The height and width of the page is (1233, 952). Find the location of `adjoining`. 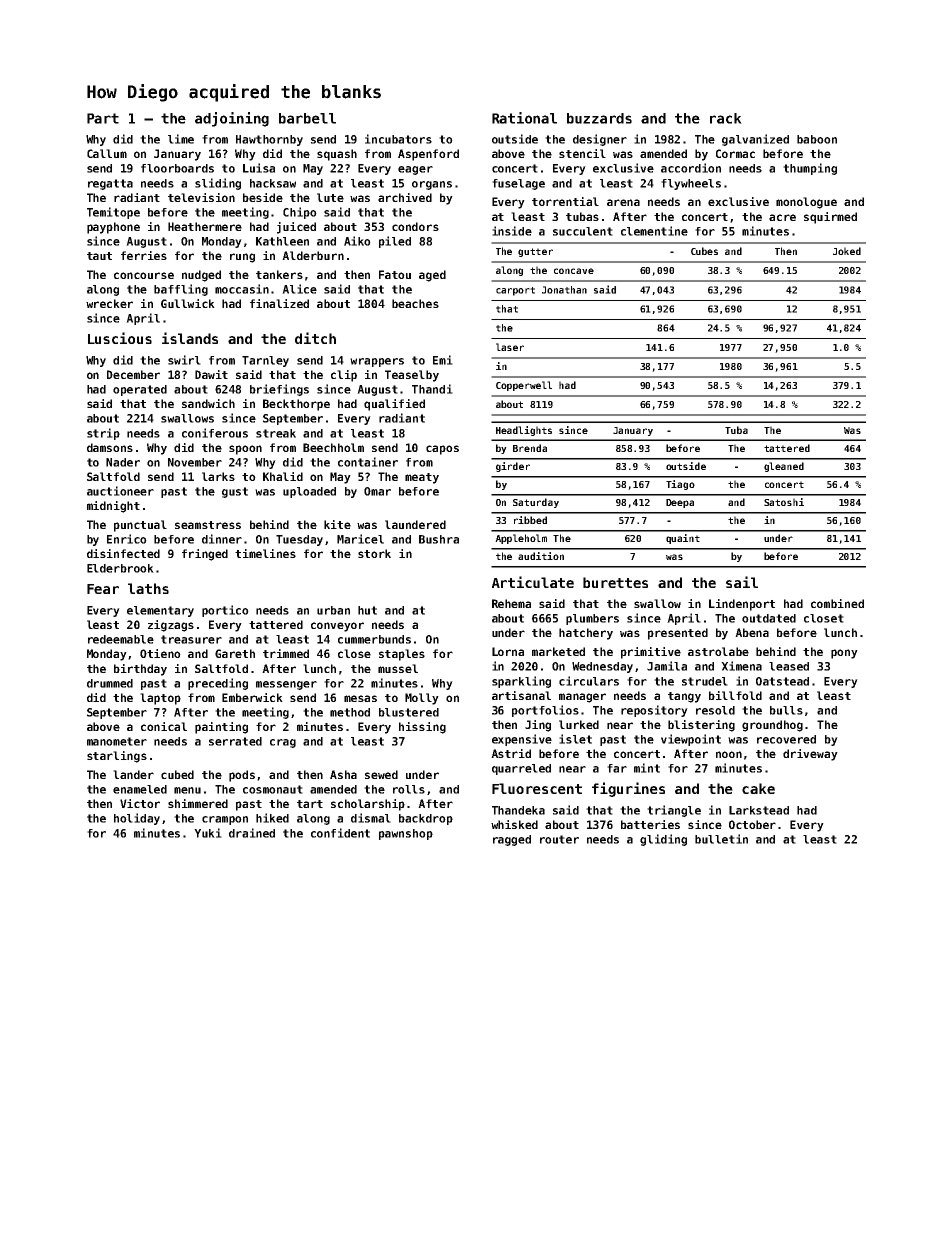

adjoining is located at coordinates (232, 119).
